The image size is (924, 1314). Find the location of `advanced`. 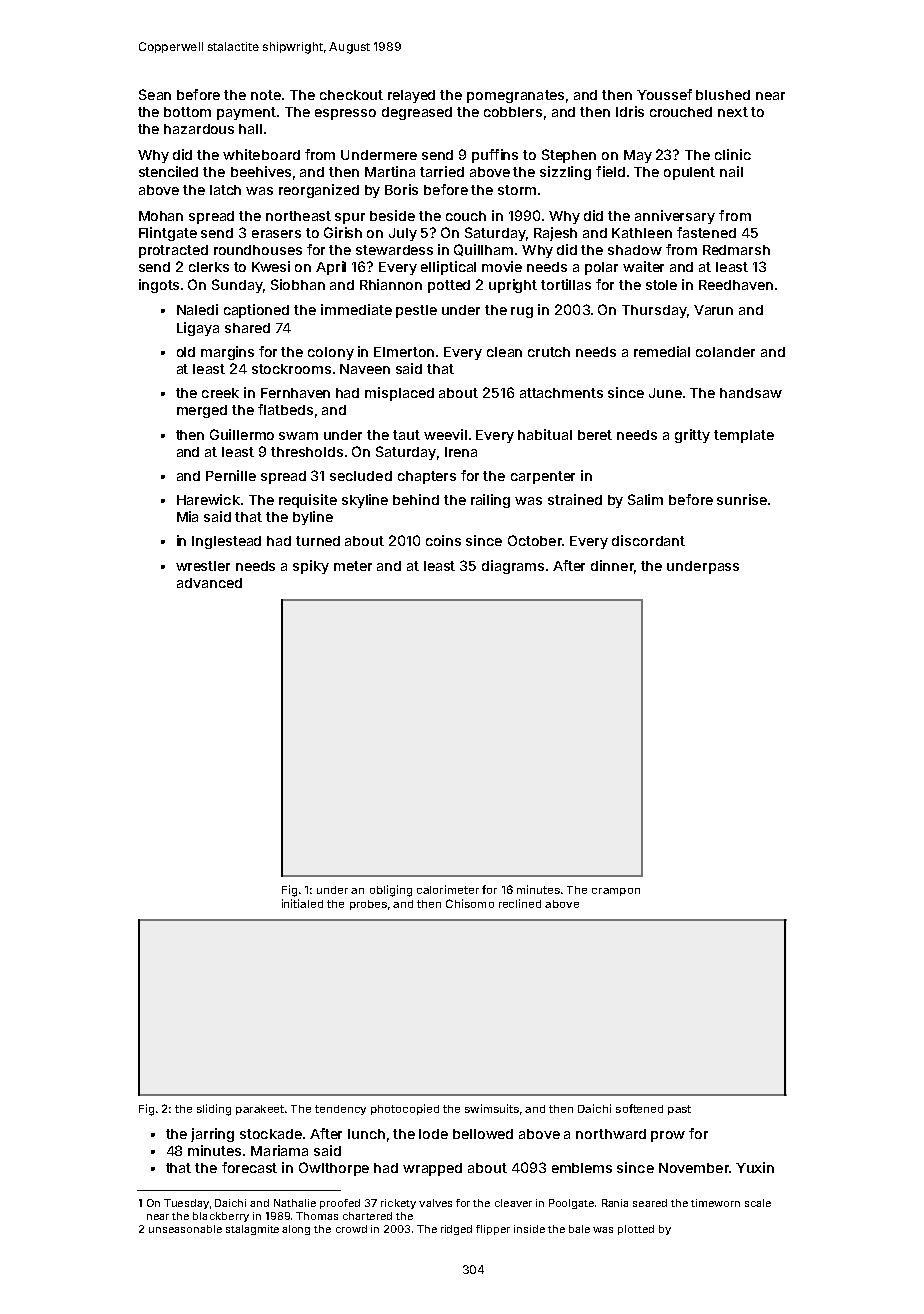

advanced is located at coordinates (209, 583).
